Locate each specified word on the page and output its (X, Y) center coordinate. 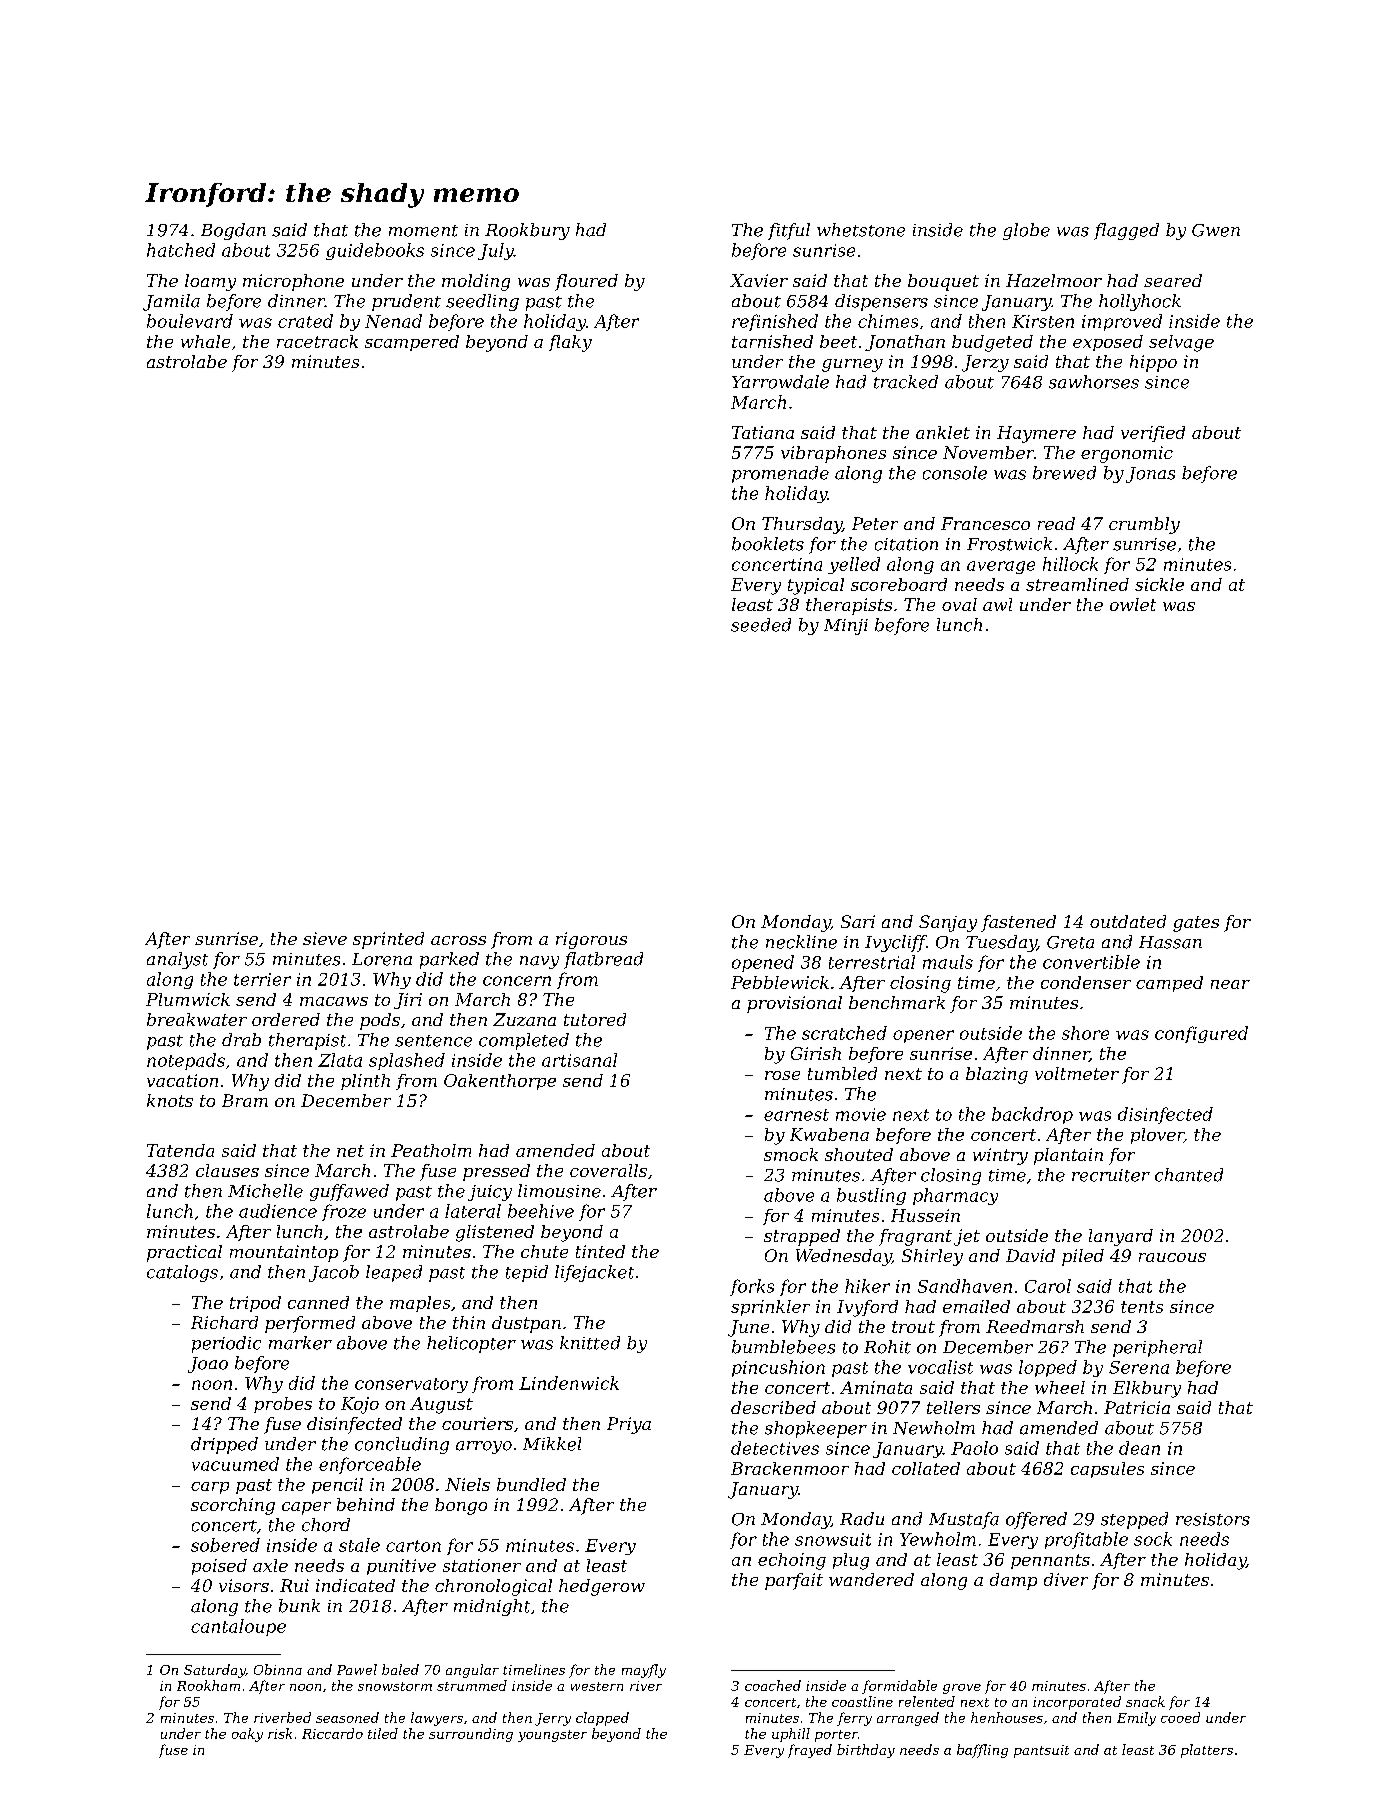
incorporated (1077, 1703)
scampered (412, 343)
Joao (208, 1365)
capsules (1107, 1470)
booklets (768, 544)
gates (1196, 924)
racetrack (317, 341)
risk (280, 1733)
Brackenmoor (790, 1468)
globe (1026, 231)
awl (997, 604)
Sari (858, 921)
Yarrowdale (780, 382)
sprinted (388, 940)
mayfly (644, 1671)
